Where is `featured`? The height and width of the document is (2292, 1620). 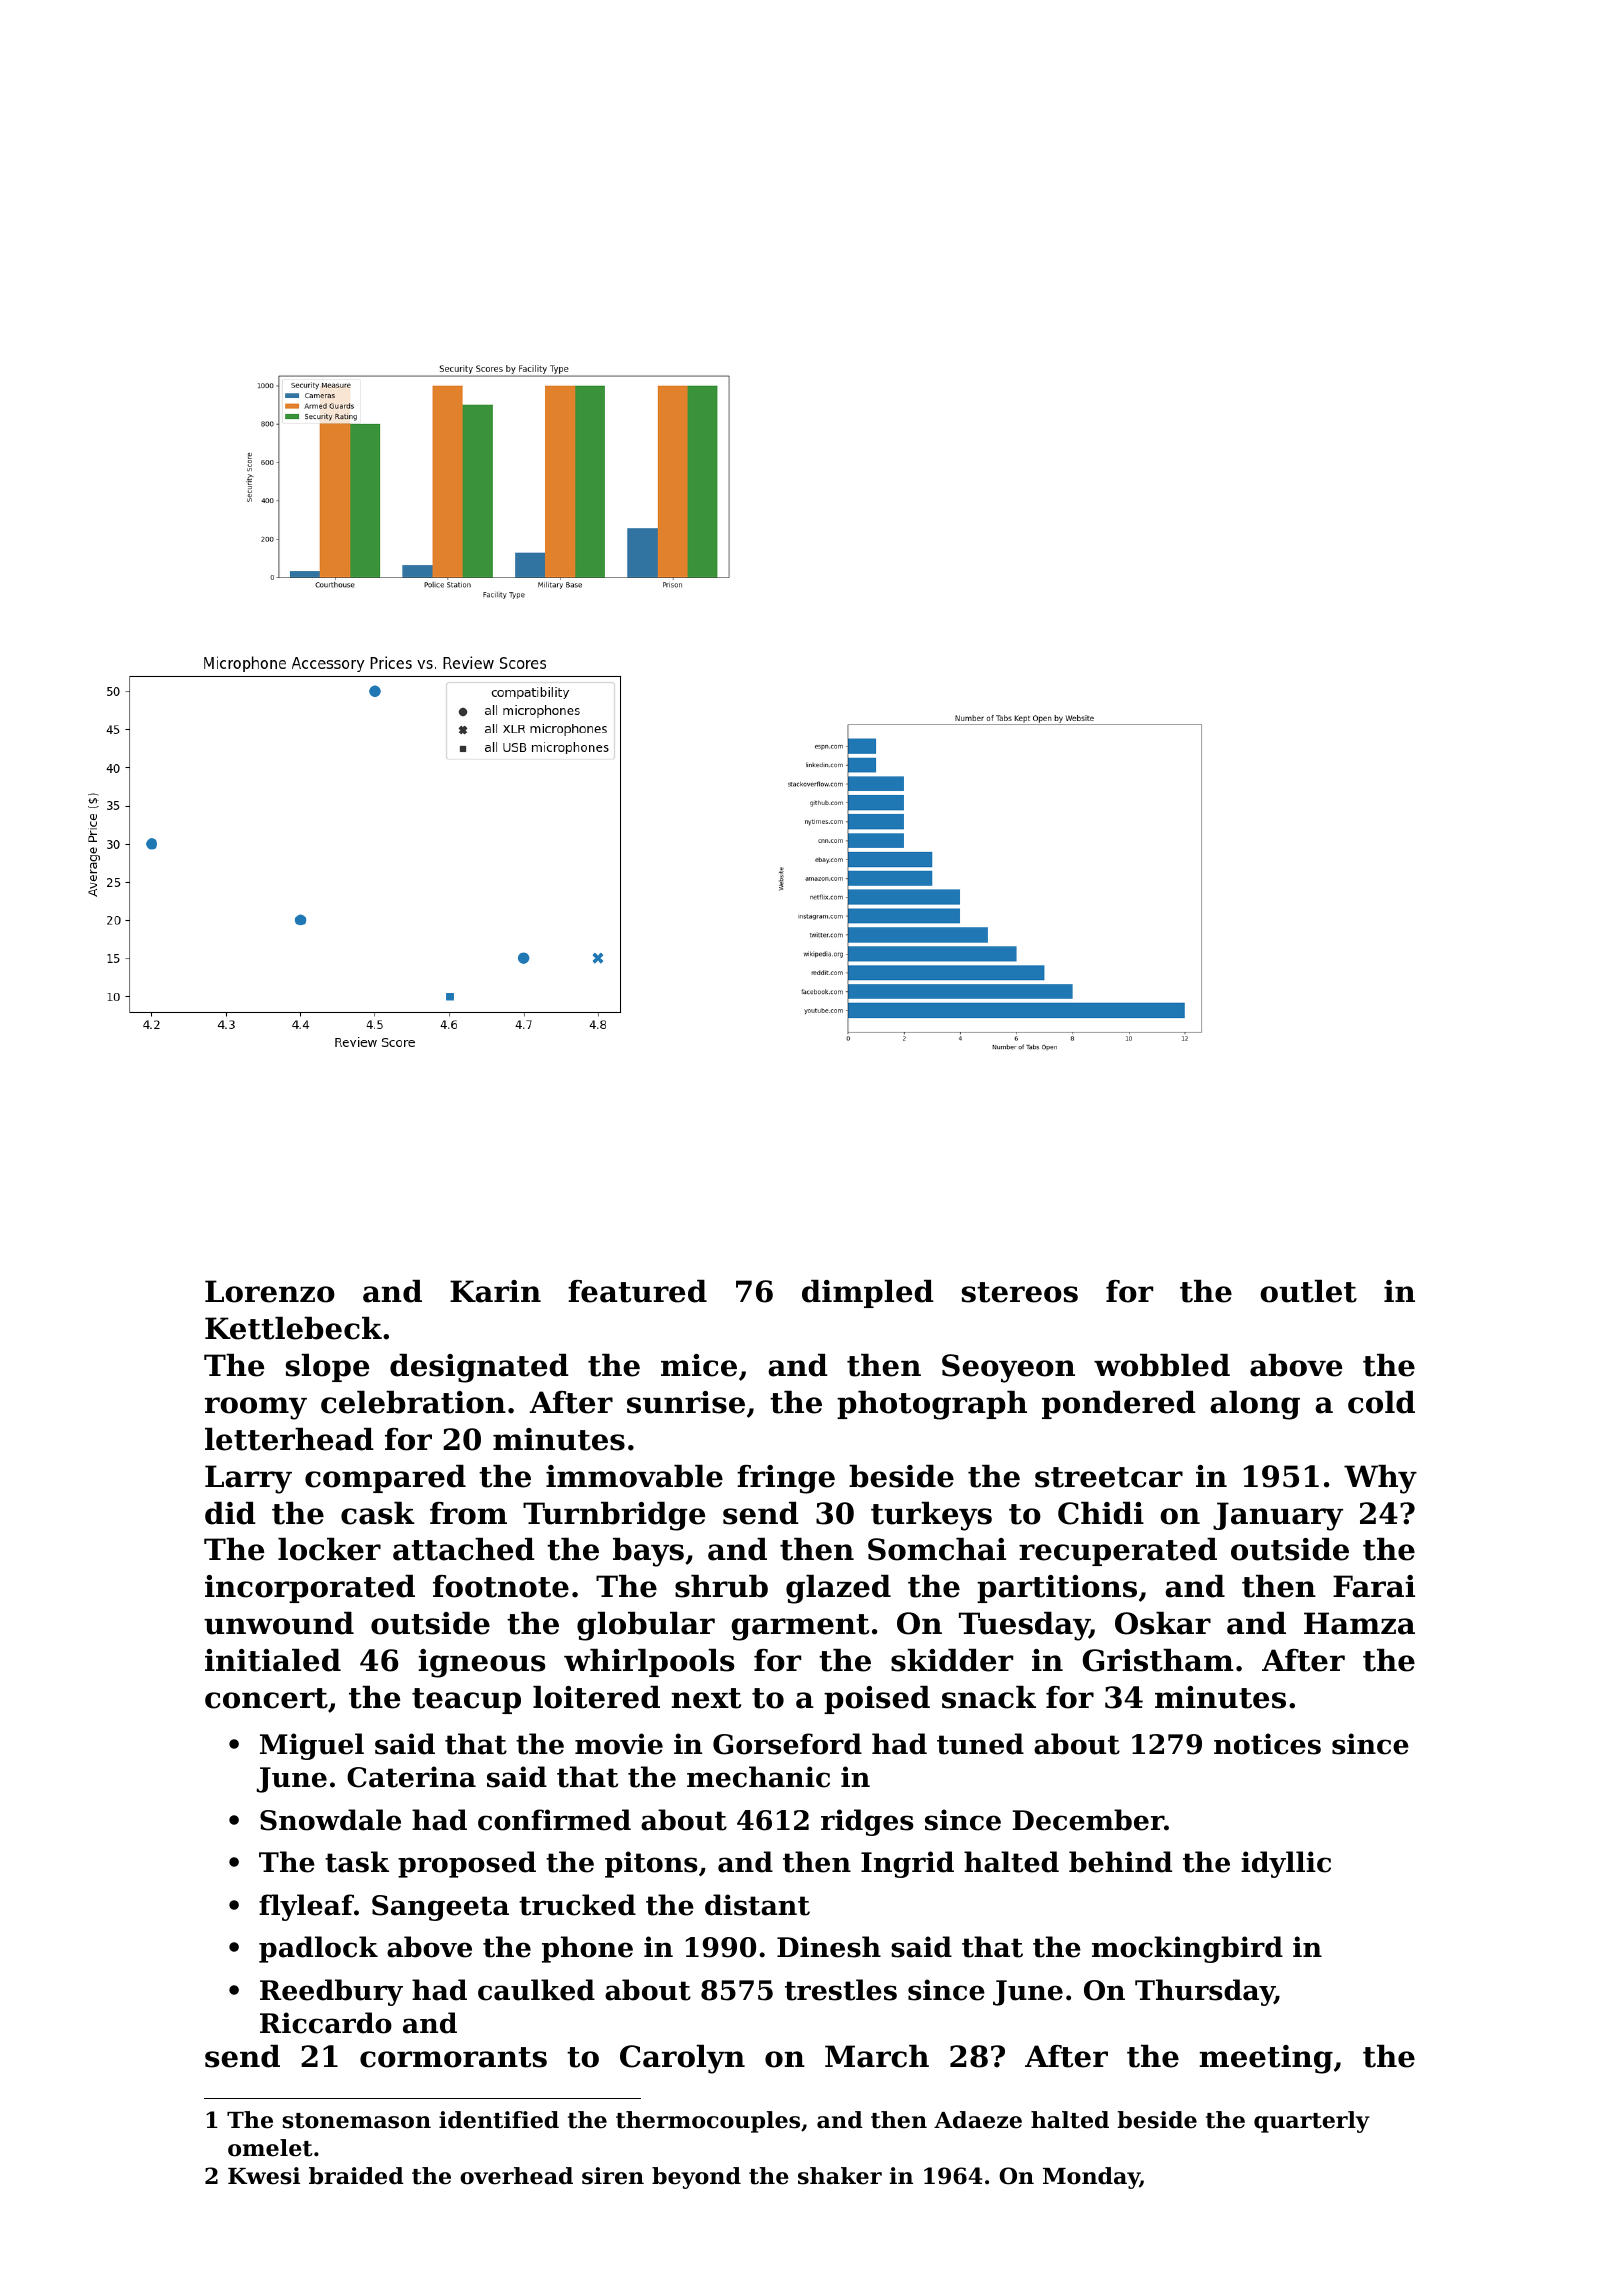
featured is located at coordinates (637, 1291).
